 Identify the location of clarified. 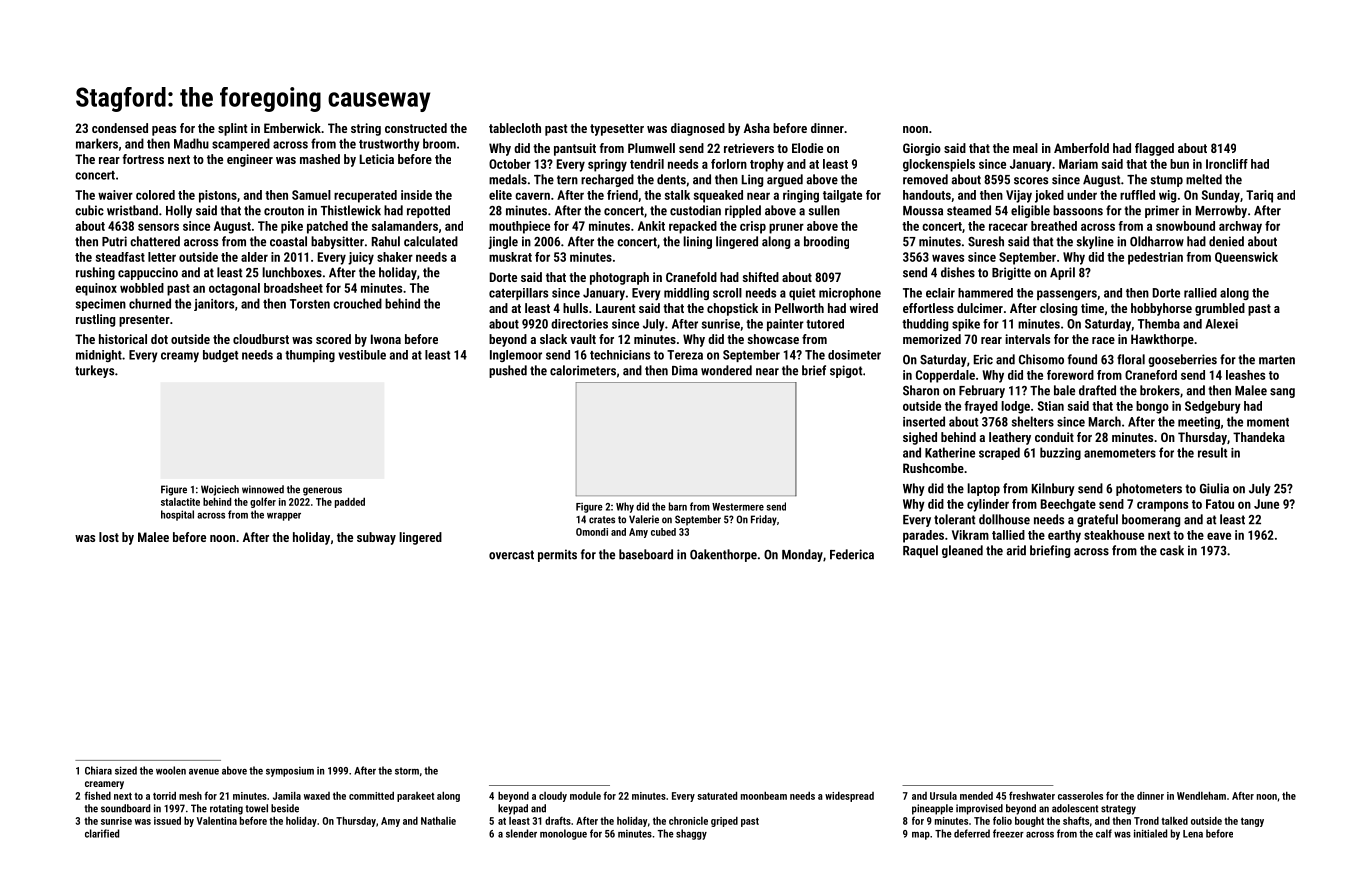
(102, 833).
